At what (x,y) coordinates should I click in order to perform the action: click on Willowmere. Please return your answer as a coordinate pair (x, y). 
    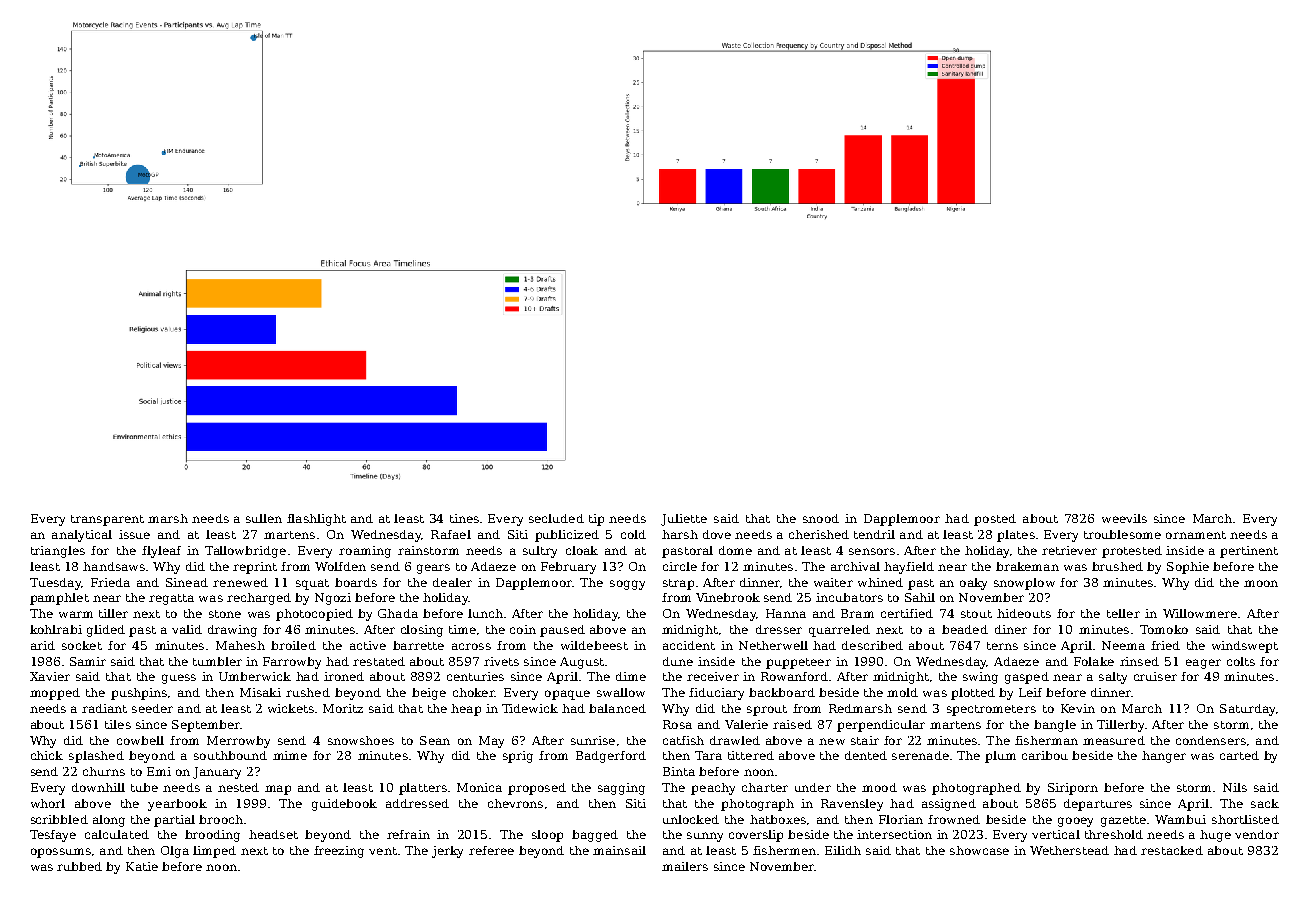
    Looking at the image, I should click on (1200, 613).
